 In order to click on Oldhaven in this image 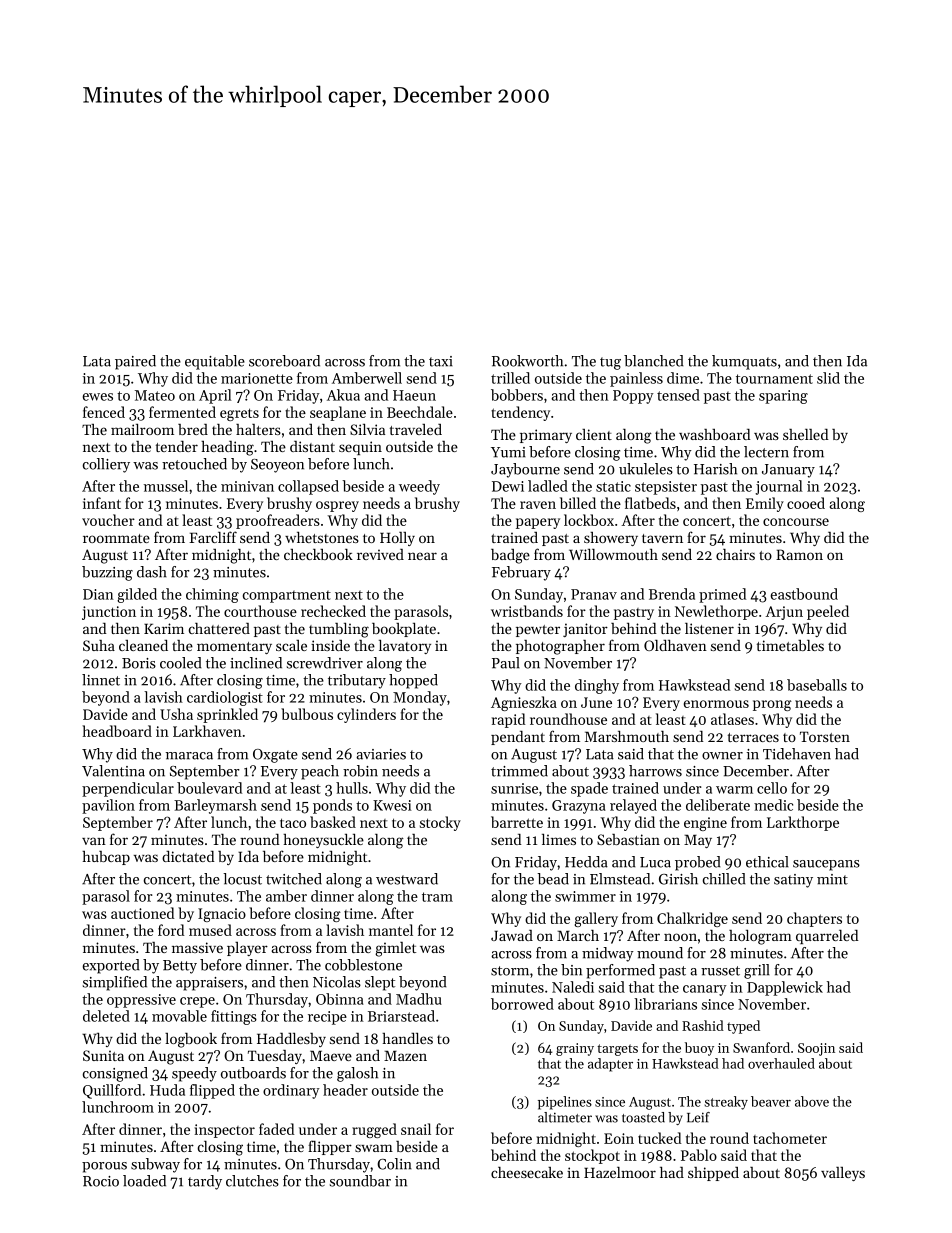, I will do `click(675, 645)`.
